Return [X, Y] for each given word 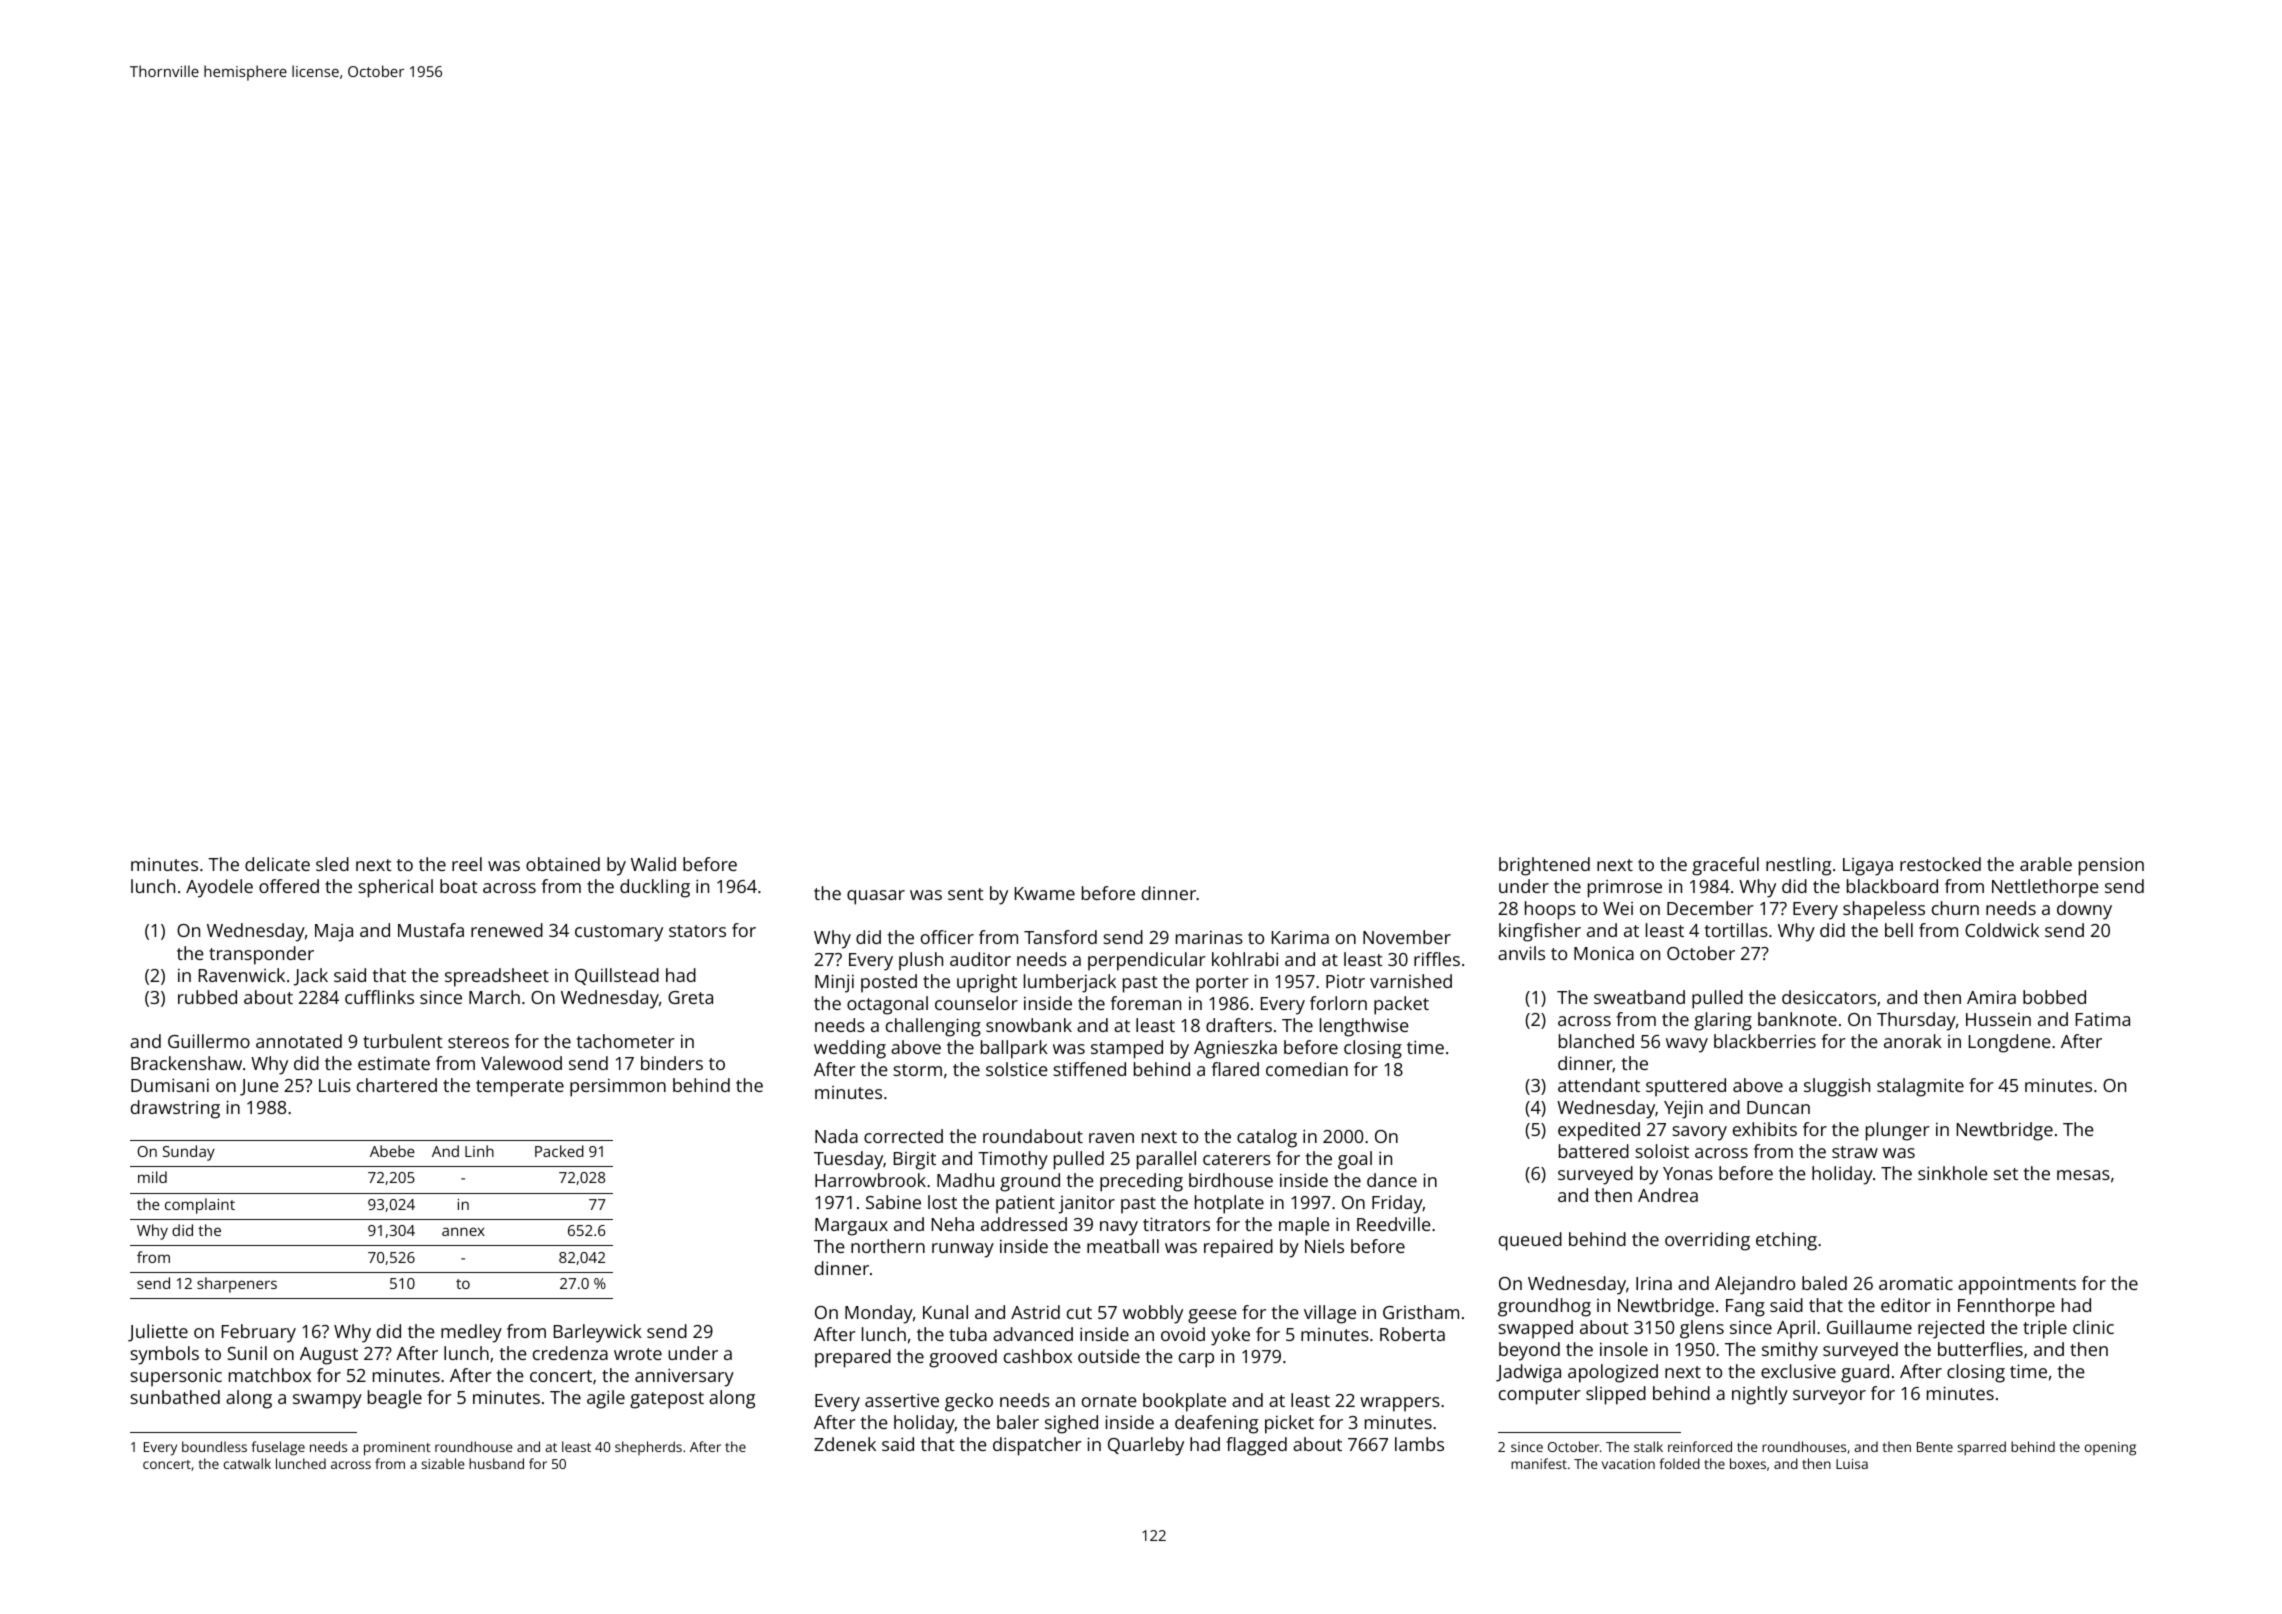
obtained [563, 864]
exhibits [1765, 1129]
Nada [836, 1136]
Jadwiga [1528, 1373]
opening [2110, 1449]
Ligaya [1868, 867]
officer [947, 937]
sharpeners [237, 1285]
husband [496, 1463]
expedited [1599, 1131]
